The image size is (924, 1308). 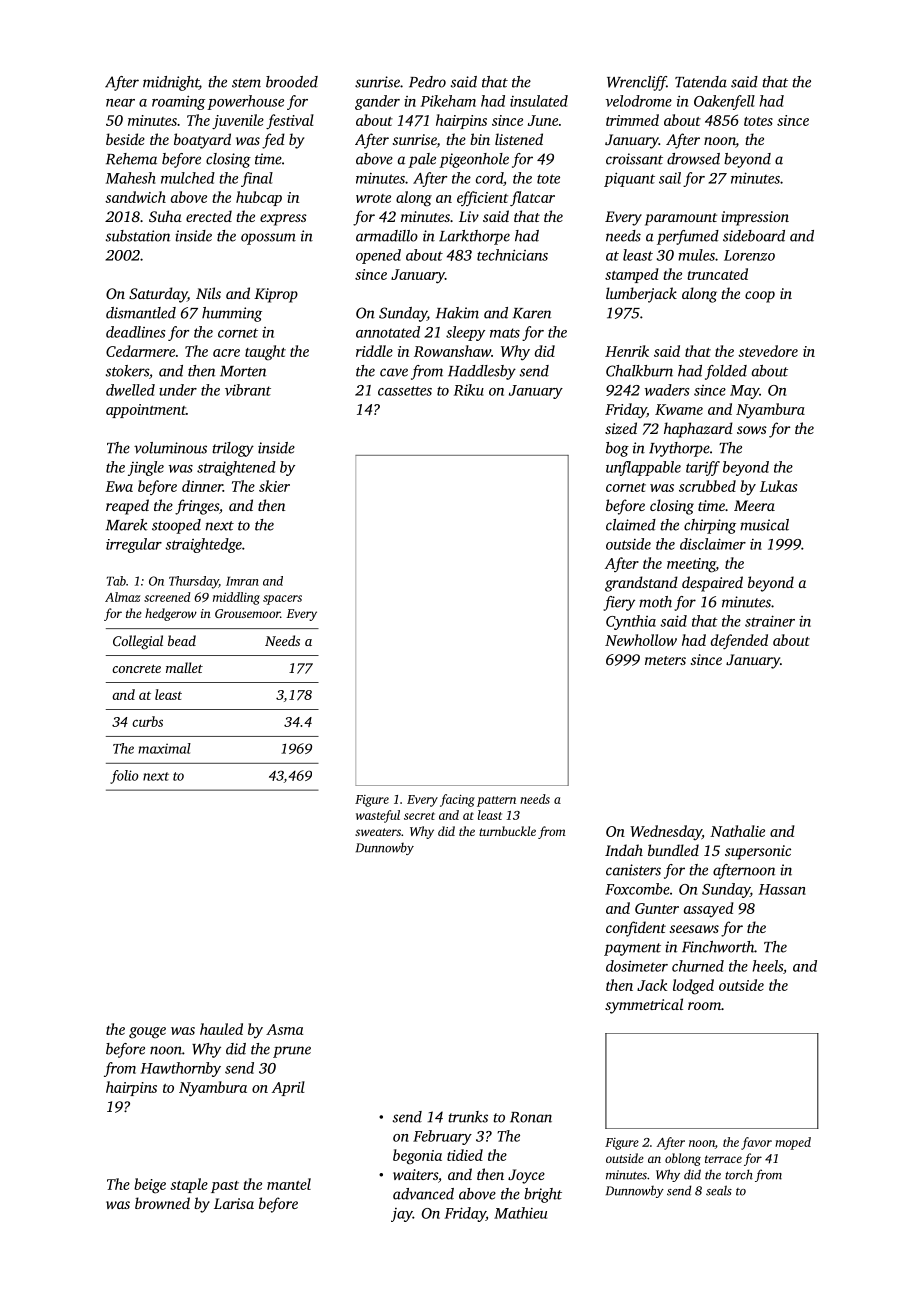 What do you see at coordinates (643, 468) in the document?
I see `unflappable` at bounding box center [643, 468].
